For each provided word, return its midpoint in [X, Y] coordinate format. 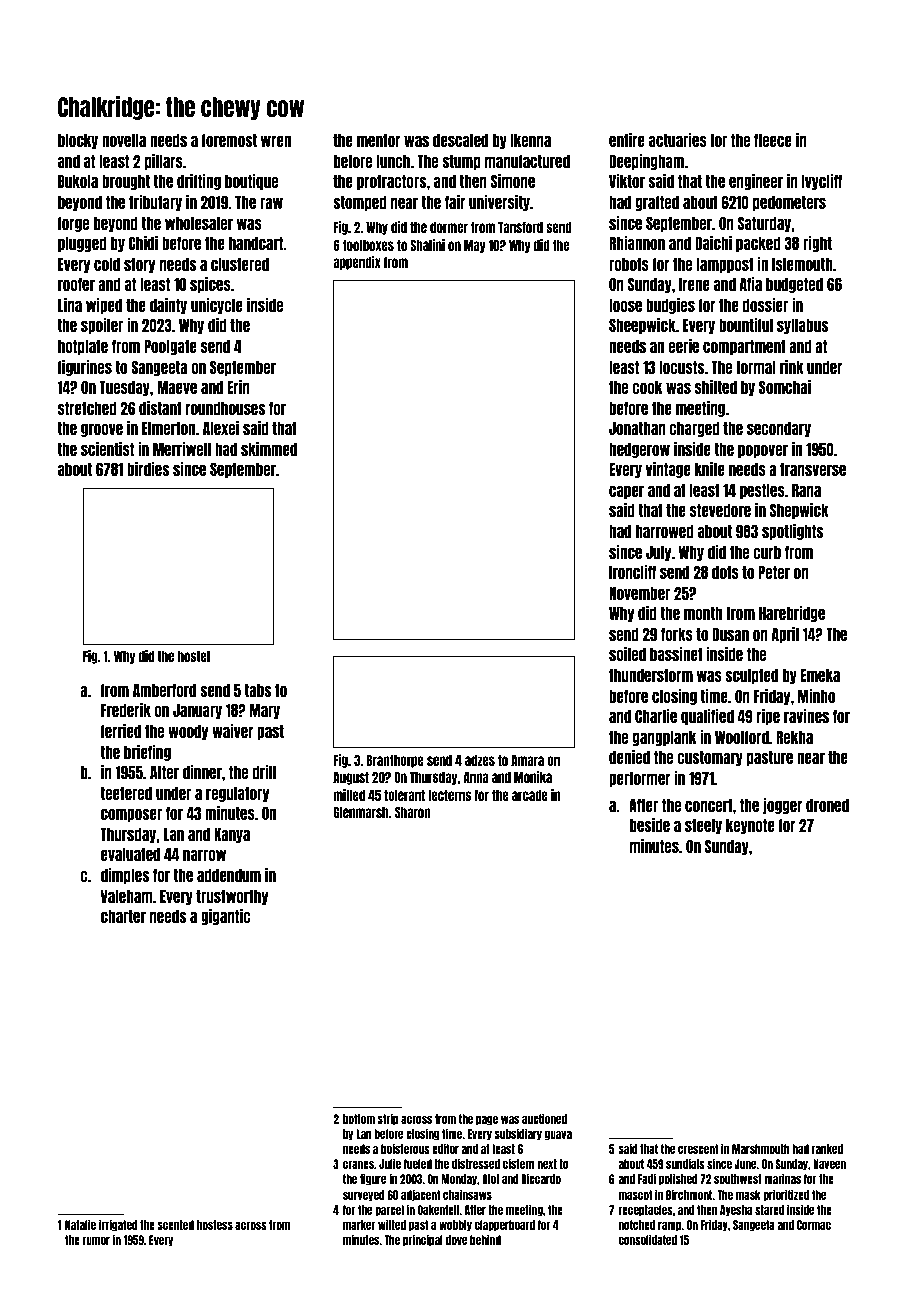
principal [423, 1240]
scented [175, 1225]
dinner [202, 772]
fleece [773, 140]
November [639, 593]
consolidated [648, 1239]
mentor [379, 140]
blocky [78, 141]
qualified [707, 717]
